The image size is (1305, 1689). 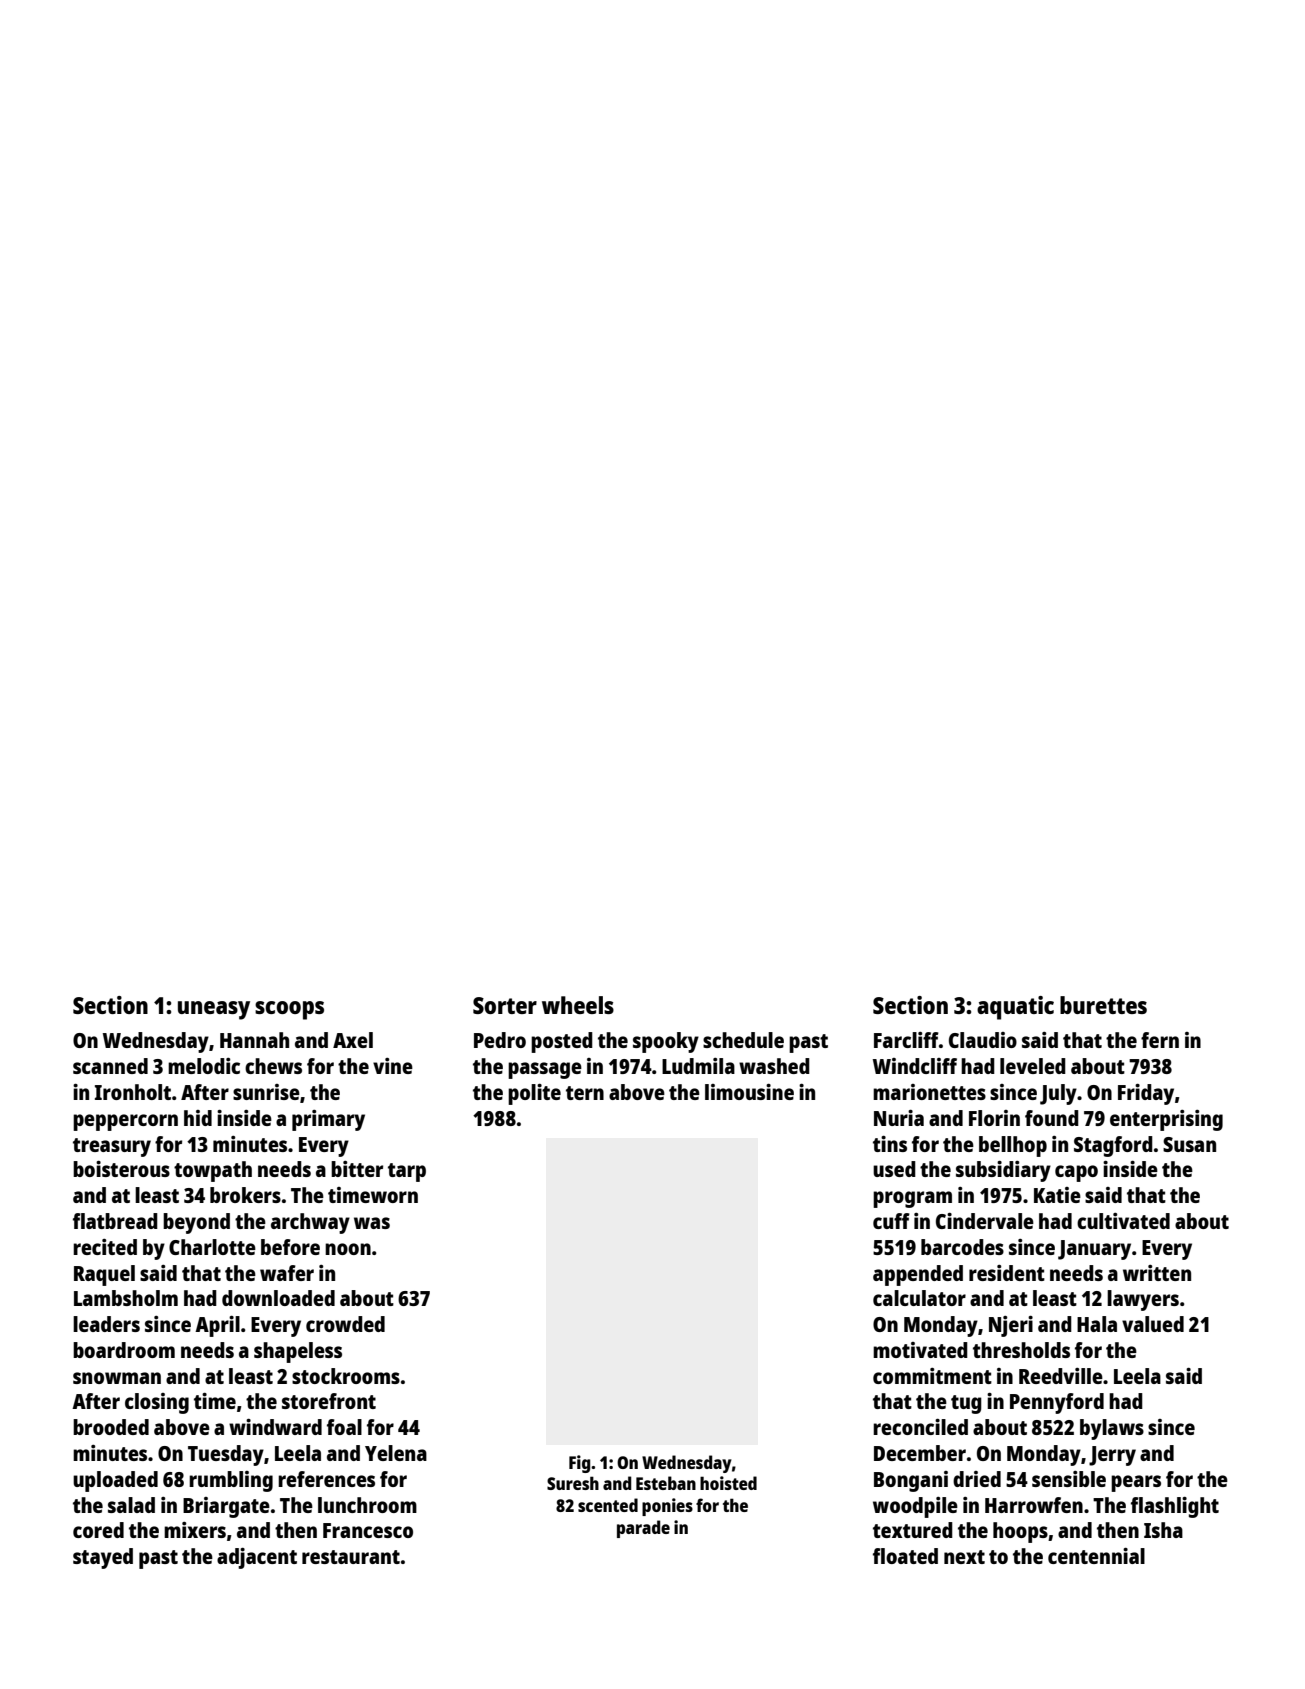 I want to click on restaurant, so click(x=351, y=1557).
